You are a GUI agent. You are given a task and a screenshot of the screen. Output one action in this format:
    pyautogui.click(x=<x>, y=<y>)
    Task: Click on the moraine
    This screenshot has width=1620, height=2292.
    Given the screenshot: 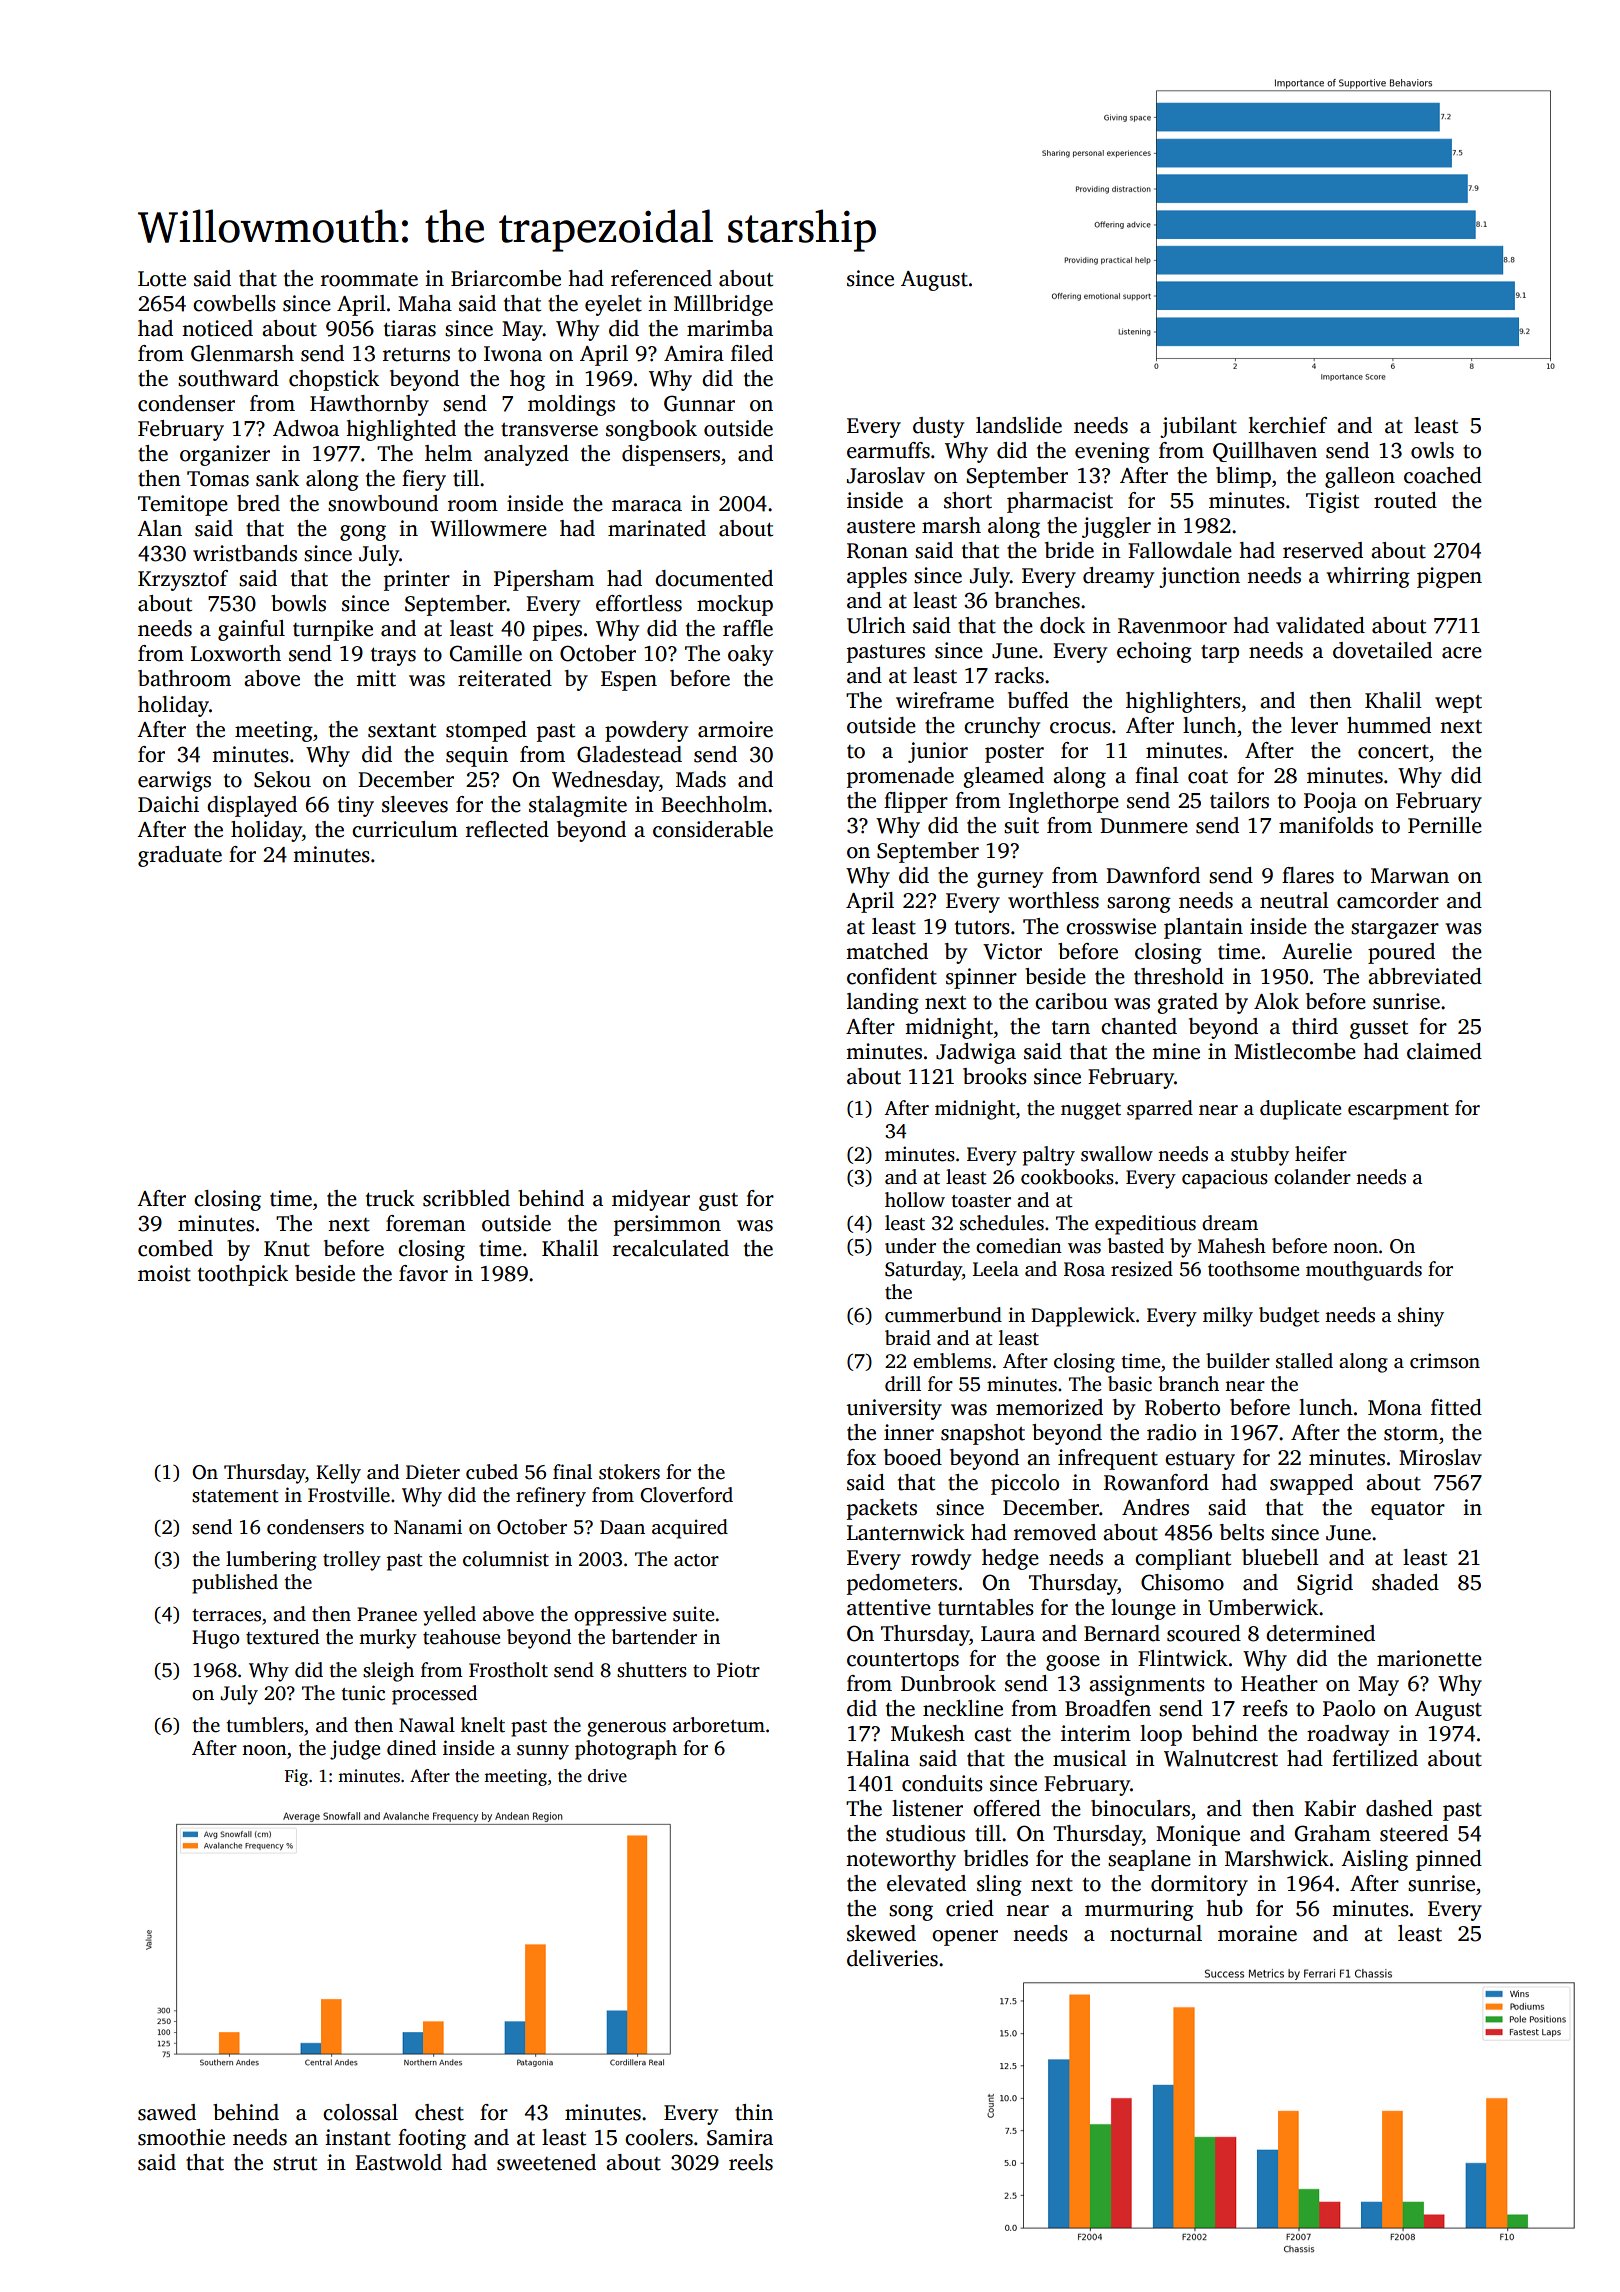 What is the action you would take?
    pyautogui.click(x=1257, y=1933)
